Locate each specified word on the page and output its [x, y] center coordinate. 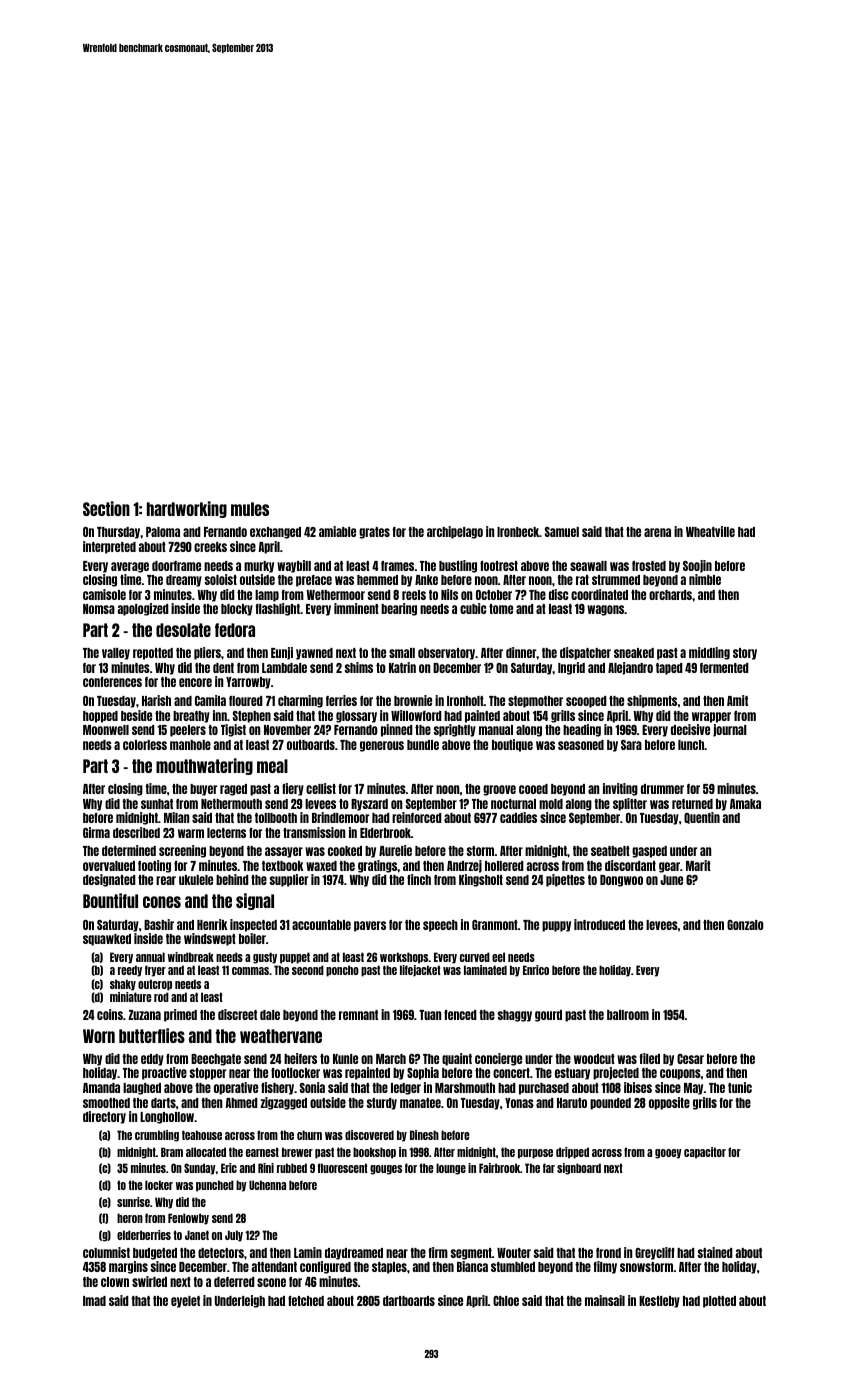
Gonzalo [745, 925]
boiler [252, 938]
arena [657, 532]
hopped [100, 717]
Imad [94, 1301]
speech [440, 926]
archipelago [455, 532]
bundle [423, 745]
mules [250, 509]
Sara [631, 745]
